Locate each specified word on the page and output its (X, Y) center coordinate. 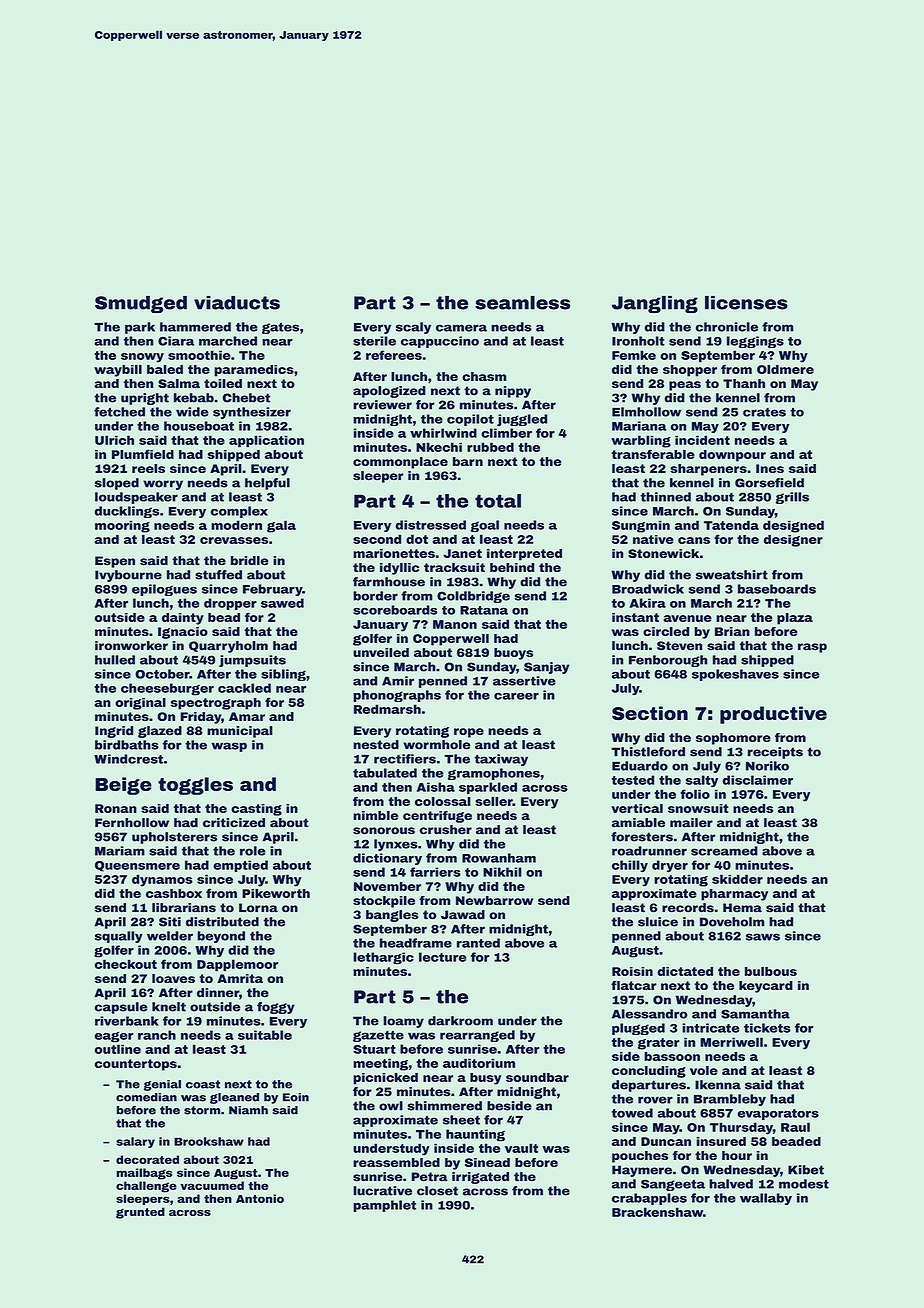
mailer (691, 823)
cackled (244, 688)
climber (506, 433)
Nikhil (502, 872)
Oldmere (785, 369)
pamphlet (384, 1206)
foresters (642, 837)
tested (633, 780)
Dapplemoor (237, 965)
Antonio (260, 1198)
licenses (746, 303)
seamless (522, 303)
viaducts (237, 303)
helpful (267, 484)
